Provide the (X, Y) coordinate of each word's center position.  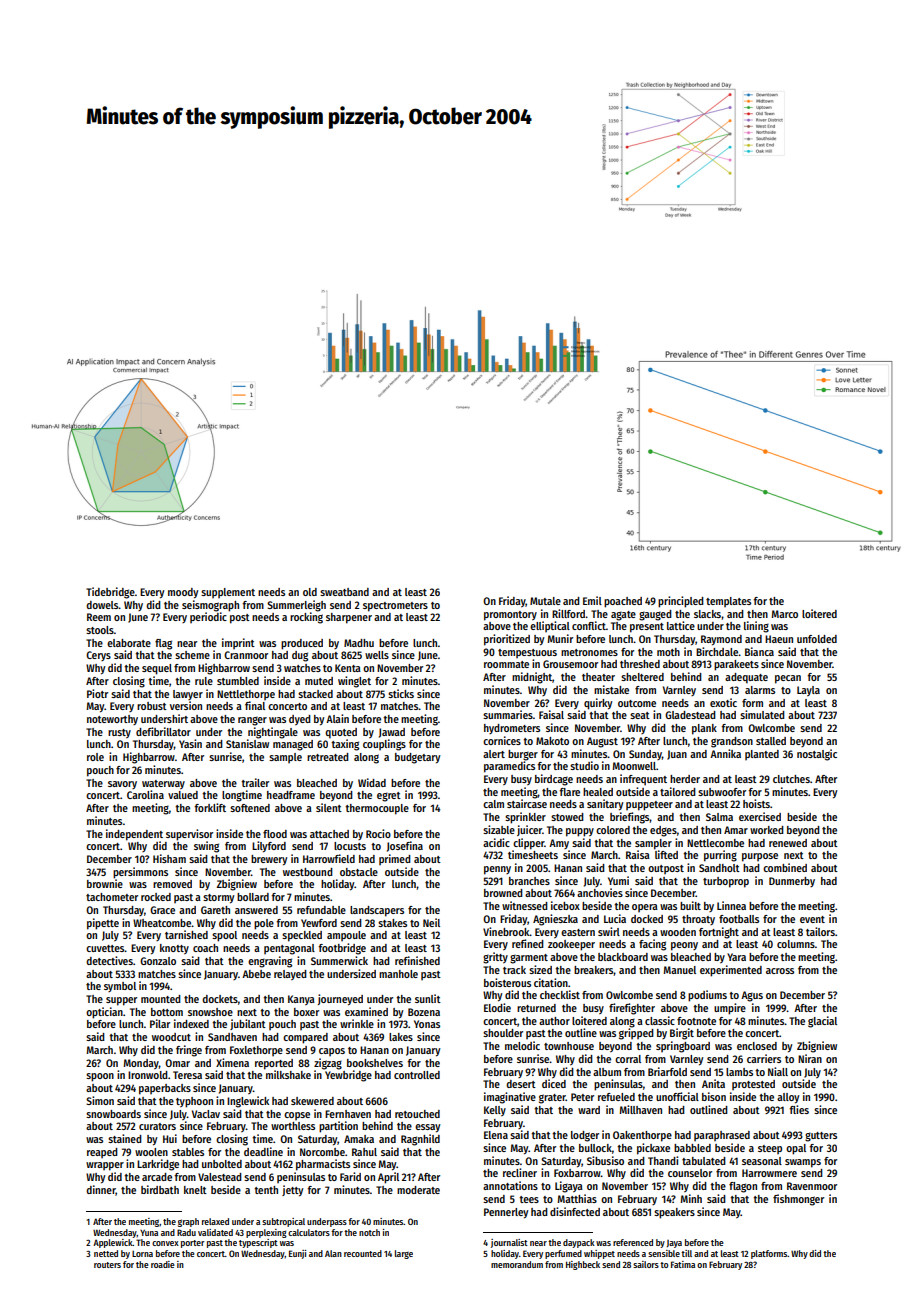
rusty (119, 733)
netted (106, 1253)
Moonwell (634, 766)
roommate (506, 664)
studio (584, 765)
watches (302, 668)
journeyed (340, 1000)
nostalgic (817, 755)
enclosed (757, 1046)
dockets (220, 999)
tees (529, 1199)
